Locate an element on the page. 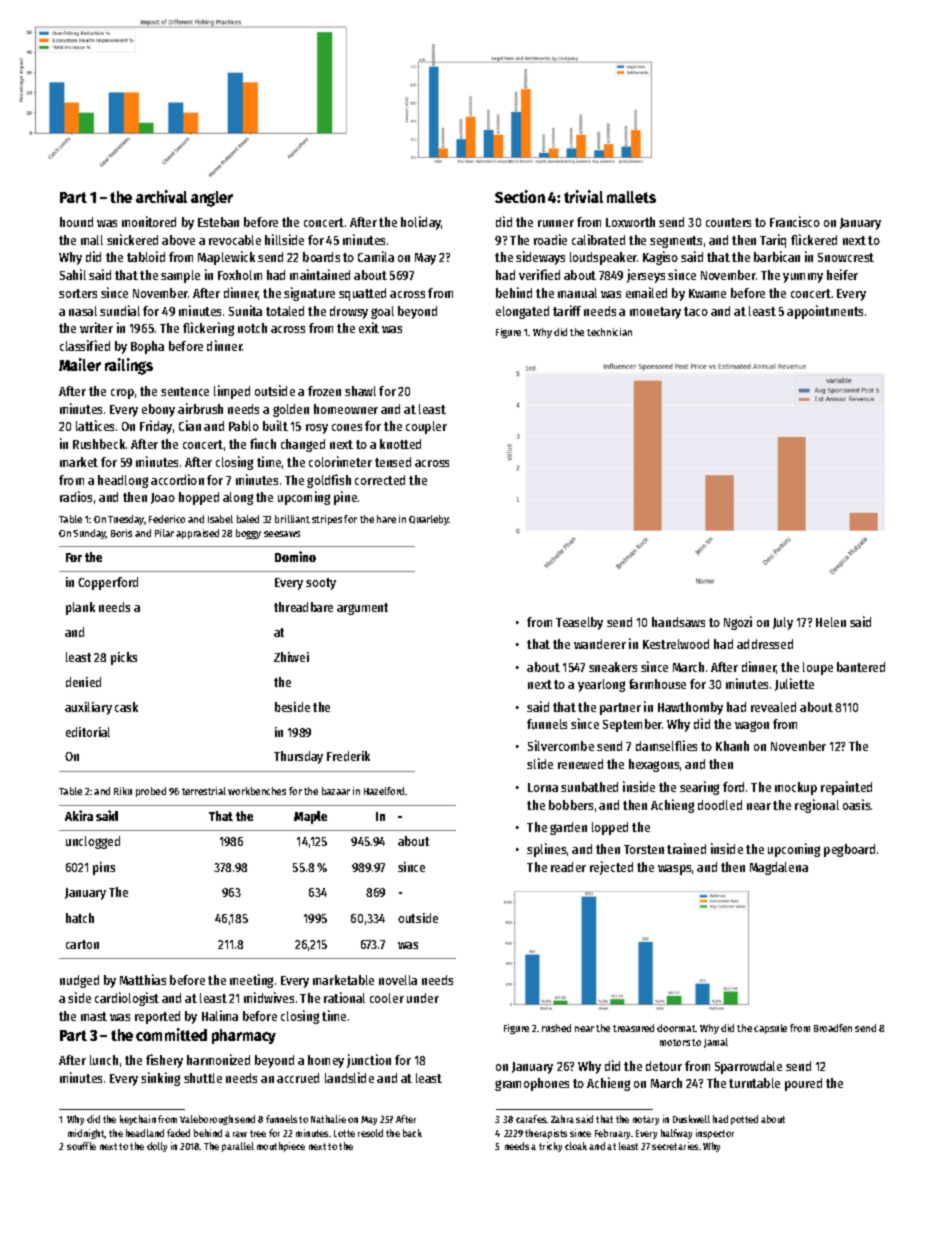 The height and width of the image is (1233, 952). squatted is located at coordinates (362, 294).
